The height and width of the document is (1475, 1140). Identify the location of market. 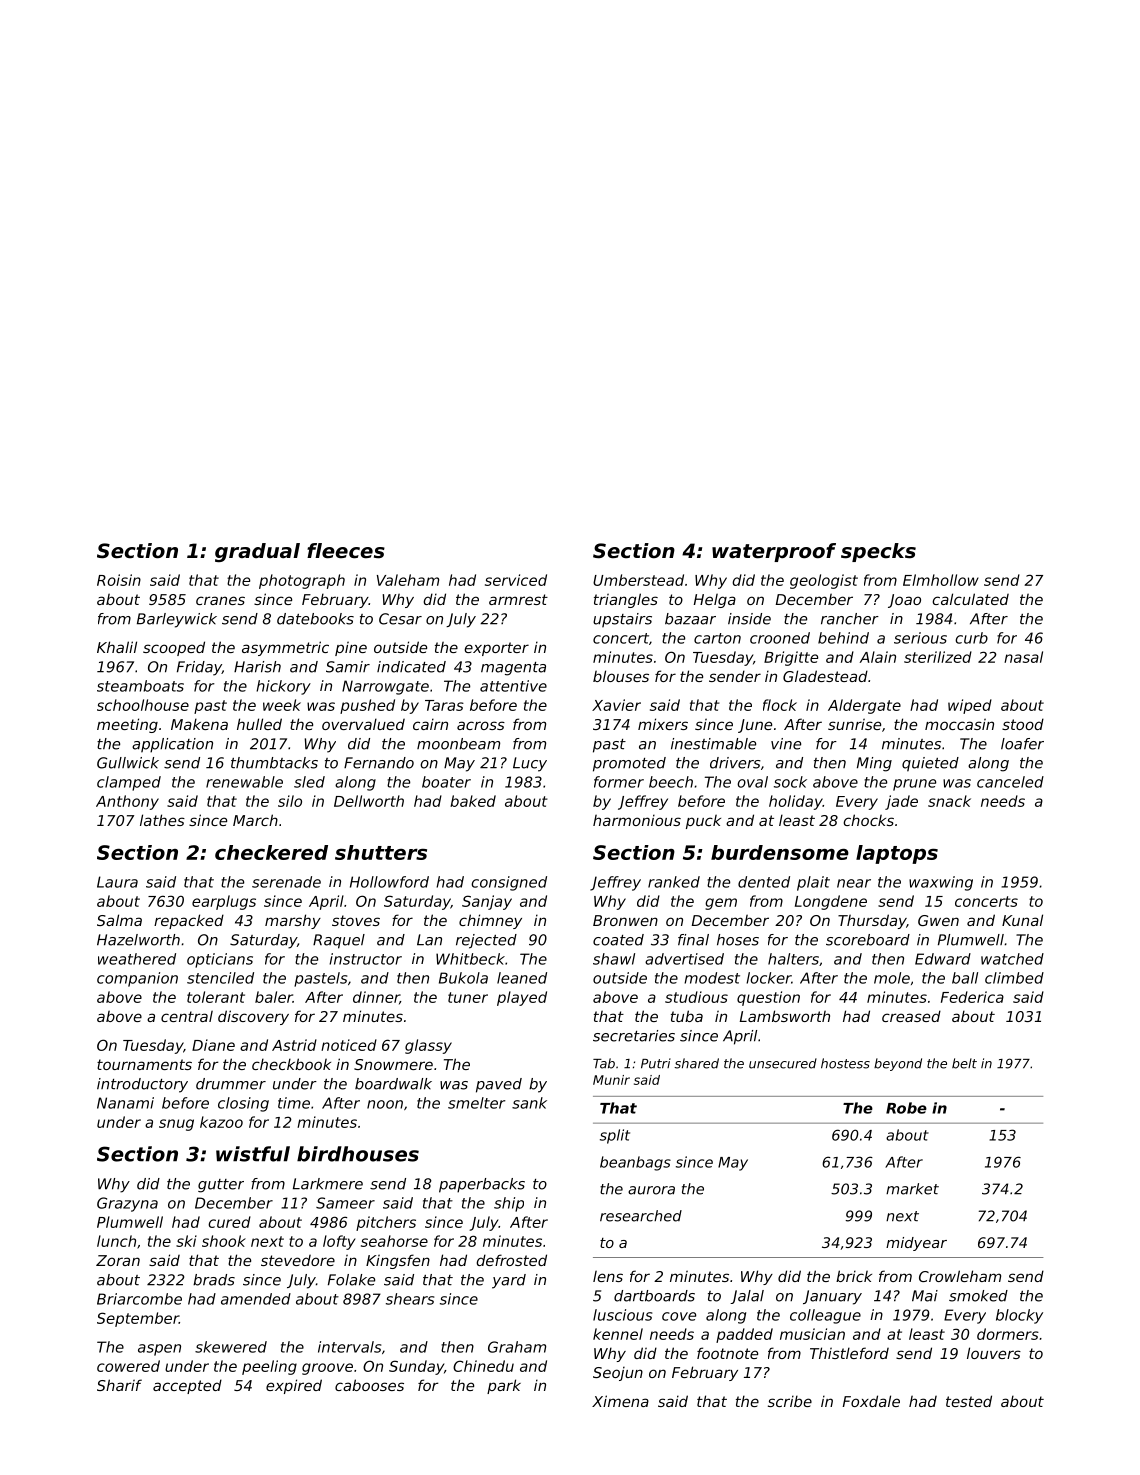
(912, 1189).
